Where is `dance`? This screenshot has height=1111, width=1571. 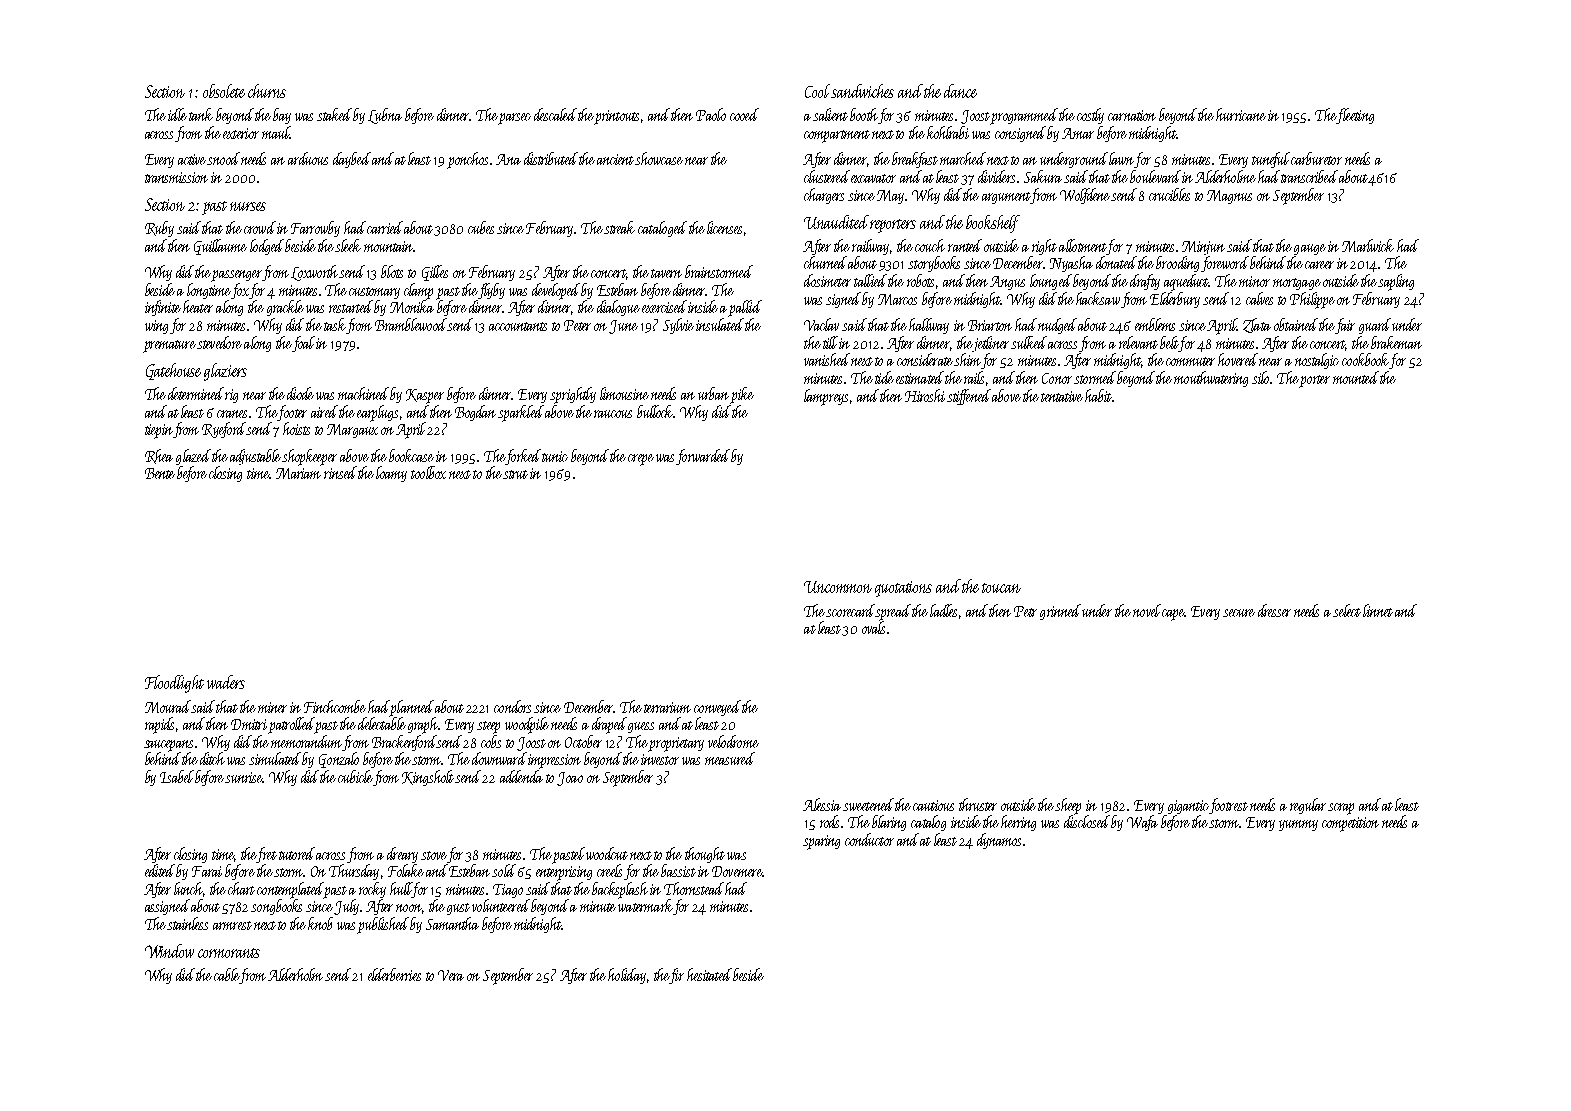
dance is located at coordinates (960, 91).
